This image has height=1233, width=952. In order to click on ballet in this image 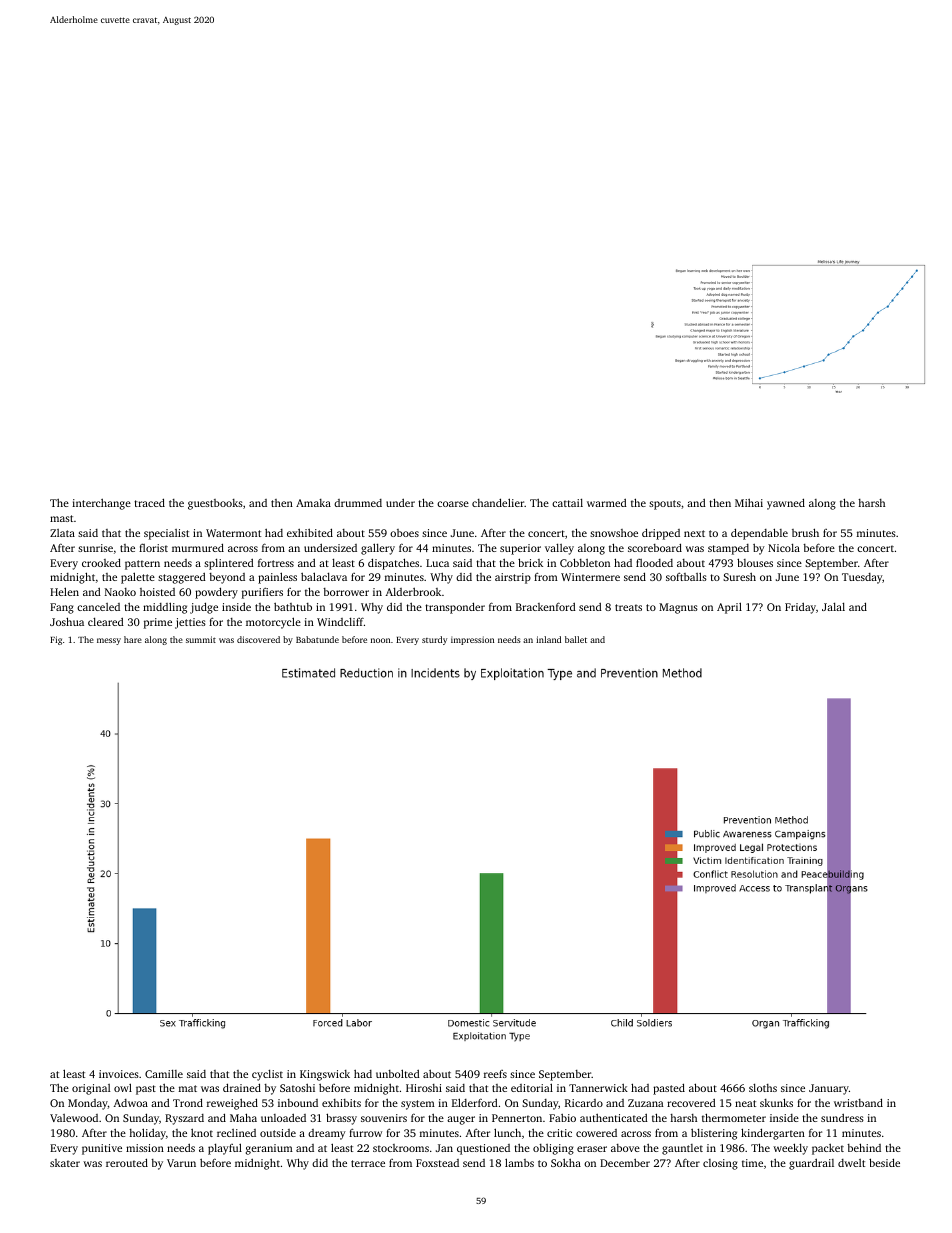, I will do `click(576, 639)`.
